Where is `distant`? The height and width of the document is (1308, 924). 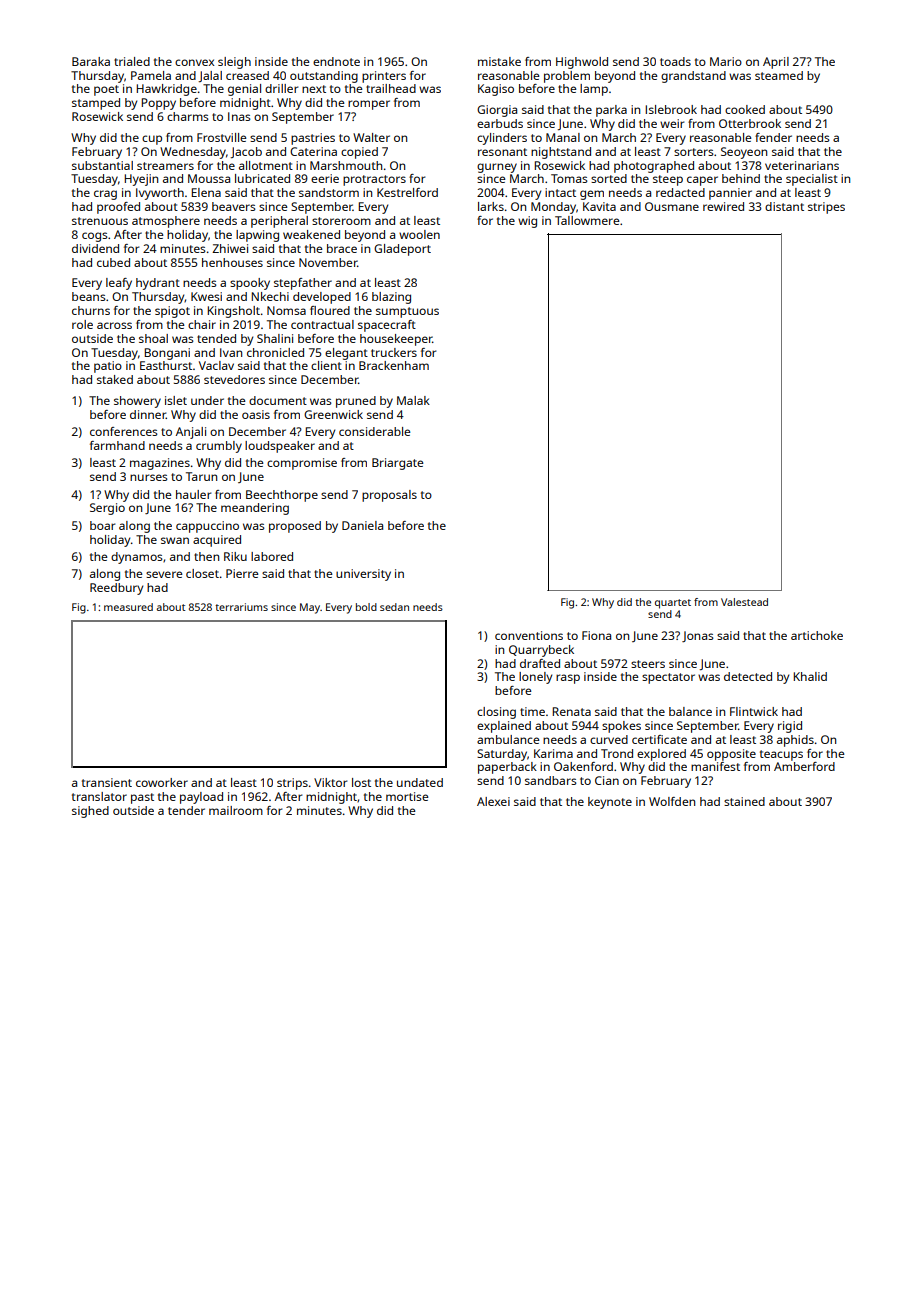 distant is located at coordinates (784, 206).
